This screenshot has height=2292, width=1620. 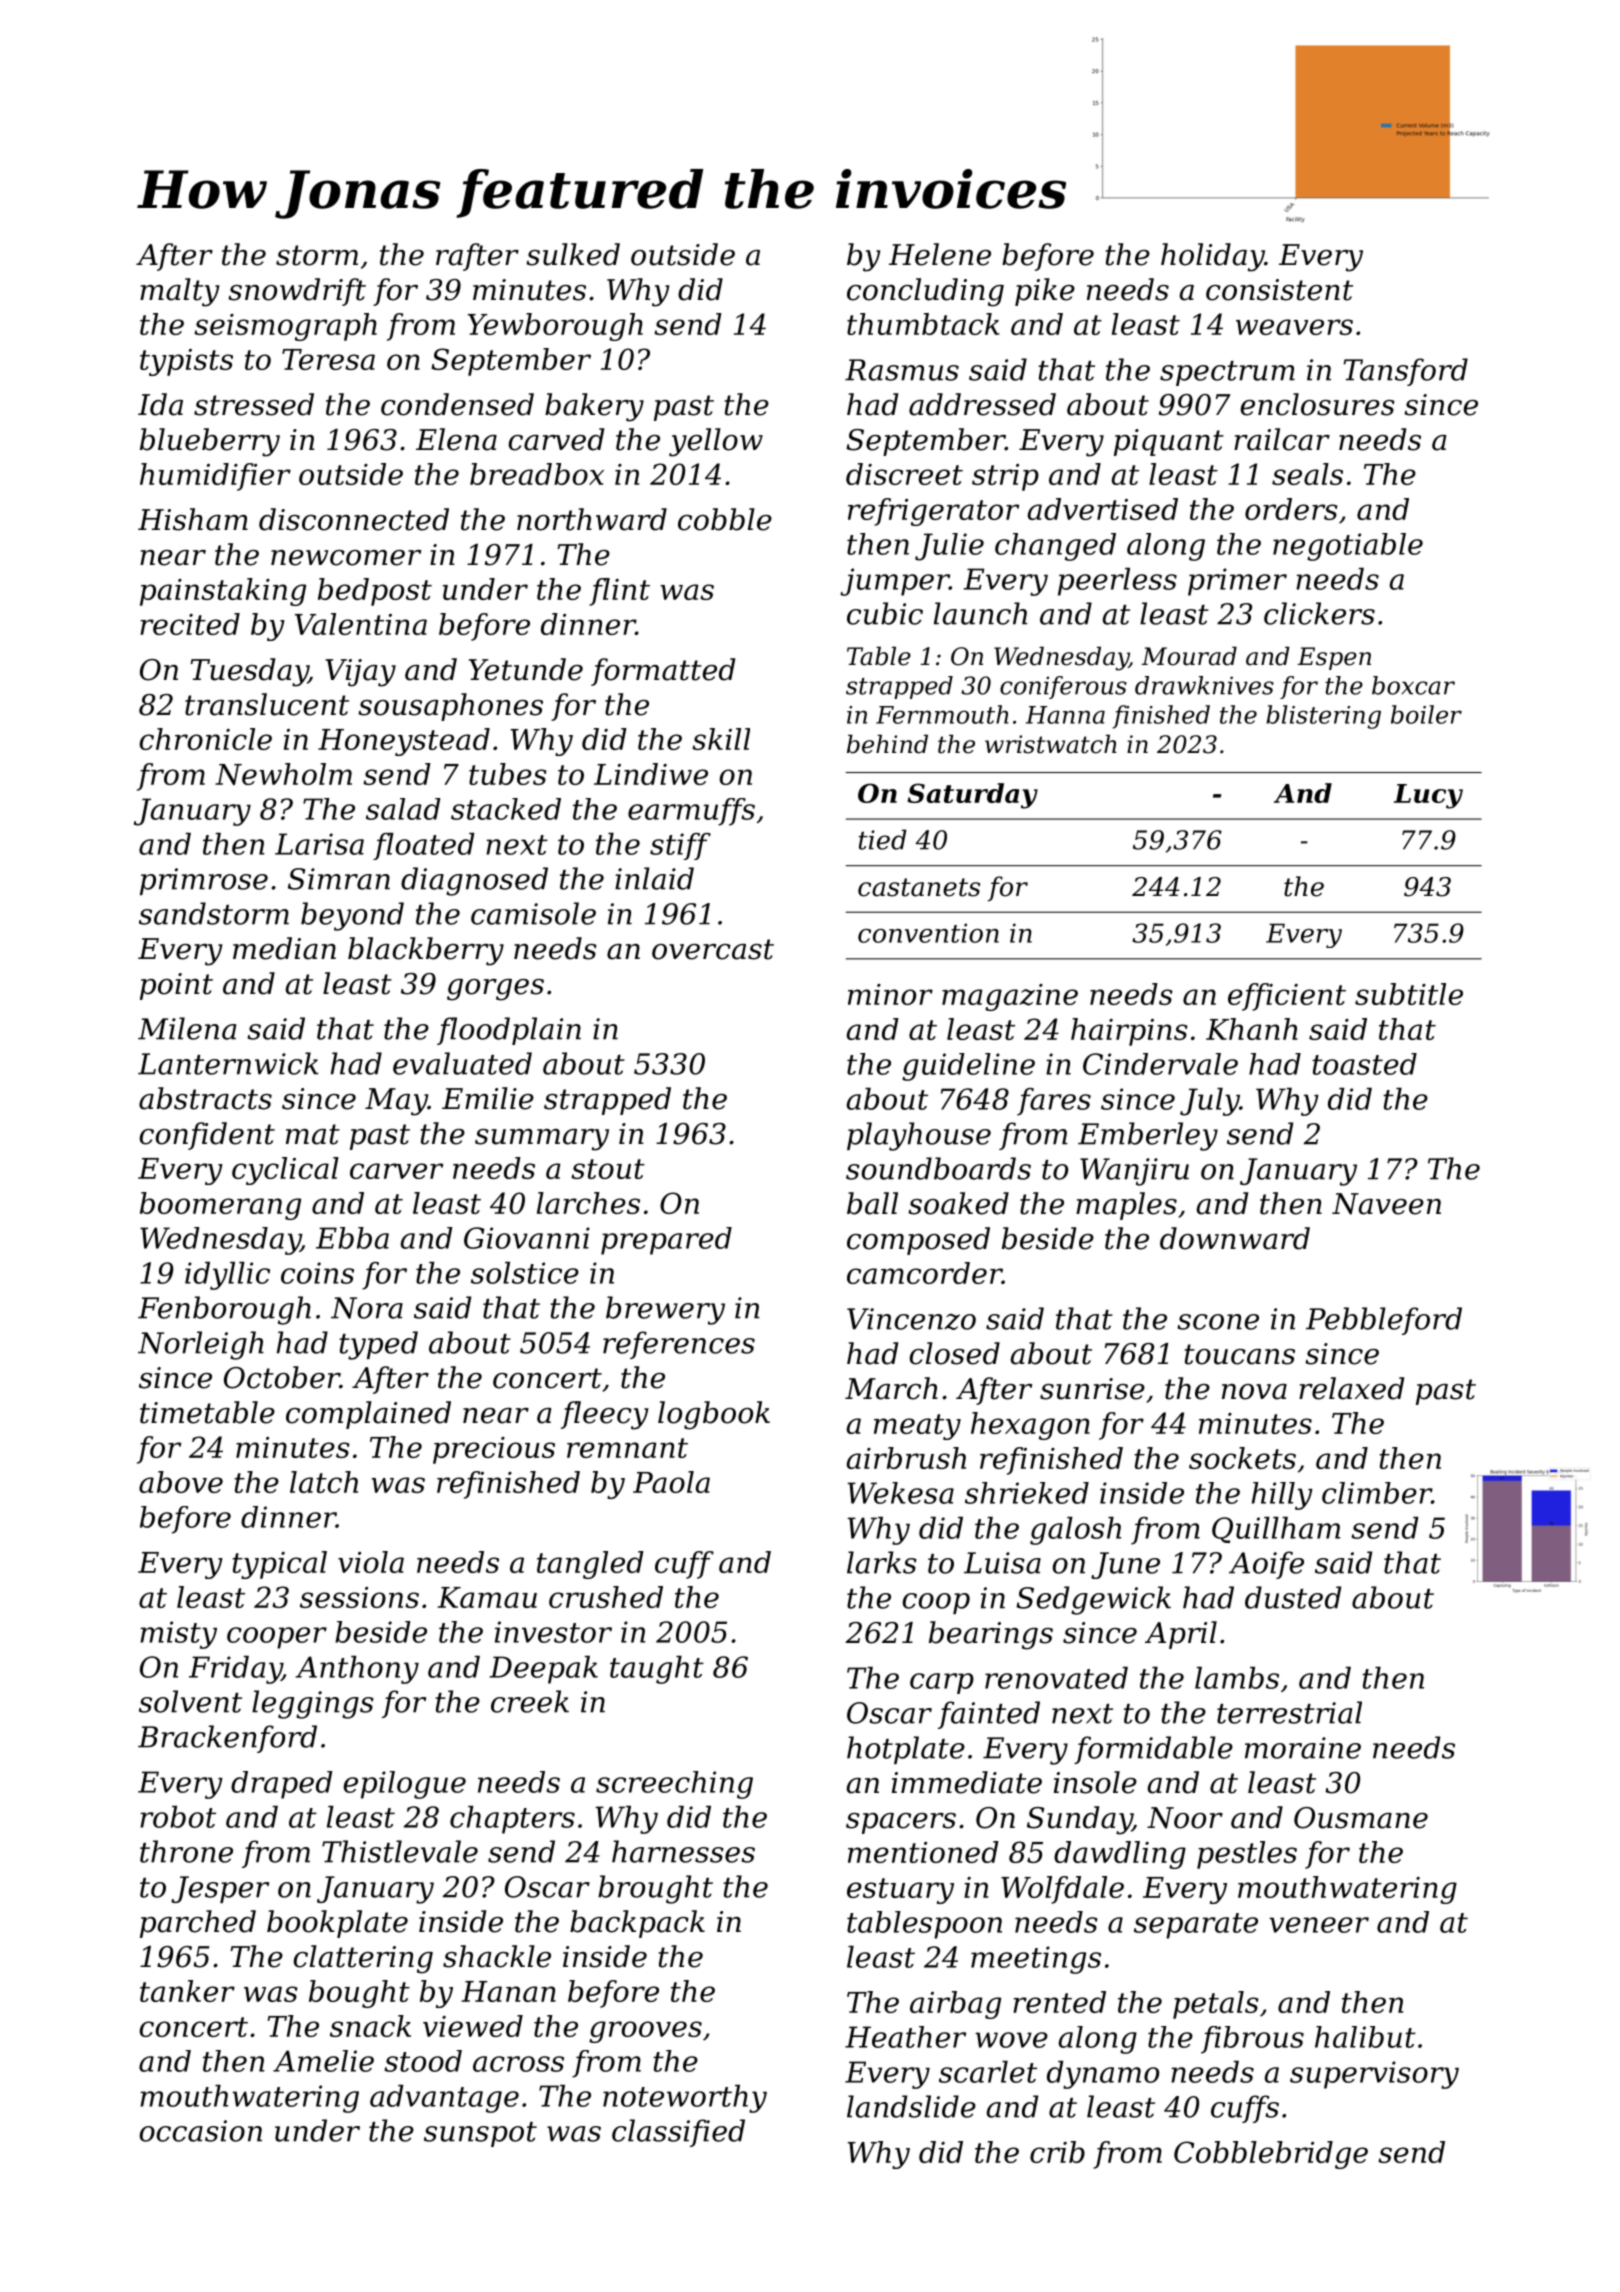 What do you see at coordinates (180, 292) in the screenshot?
I see `malty` at bounding box center [180, 292].
